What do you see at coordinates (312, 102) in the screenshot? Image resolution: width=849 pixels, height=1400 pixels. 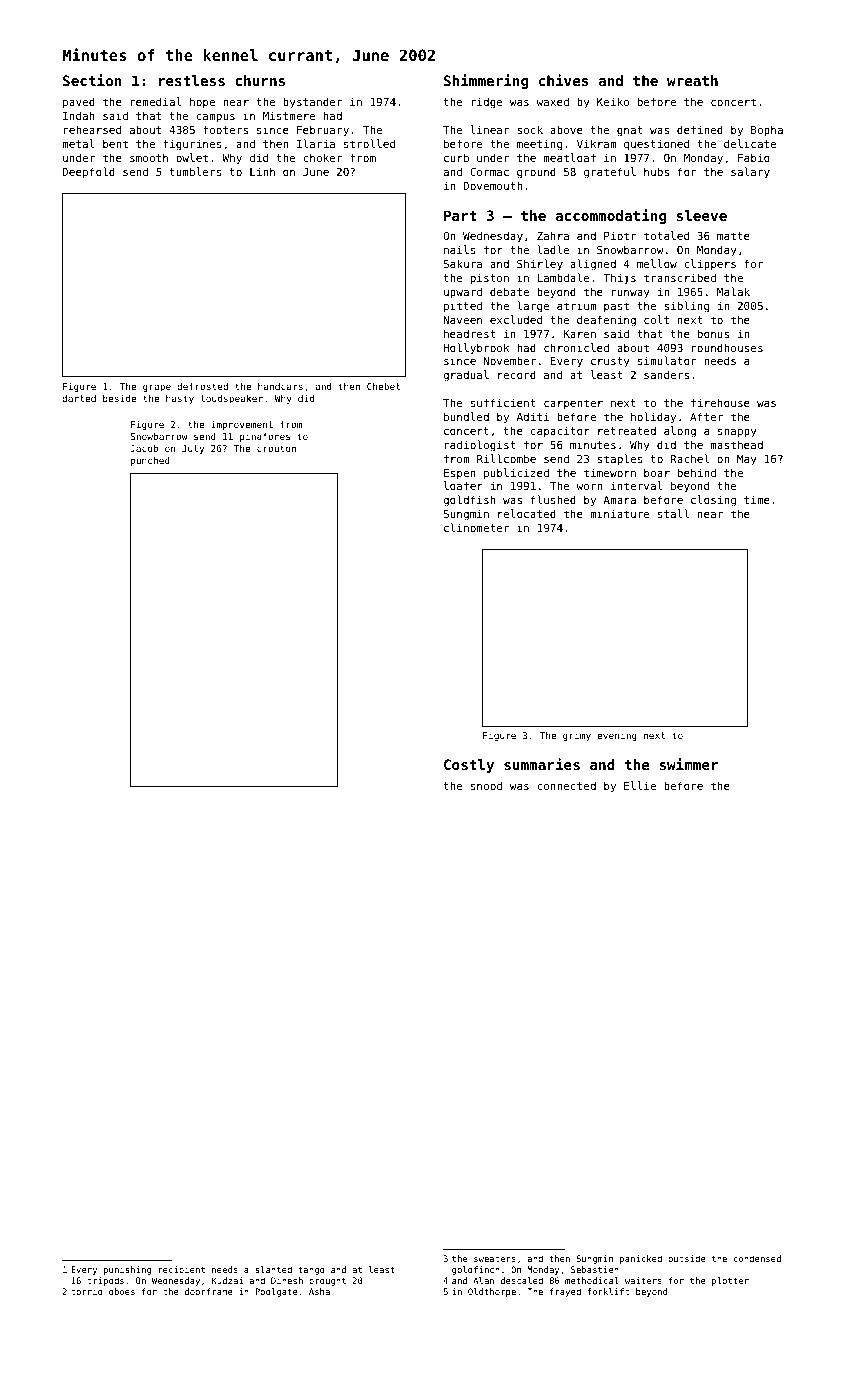 I see `bystander` at bounding box center [312, 102].
